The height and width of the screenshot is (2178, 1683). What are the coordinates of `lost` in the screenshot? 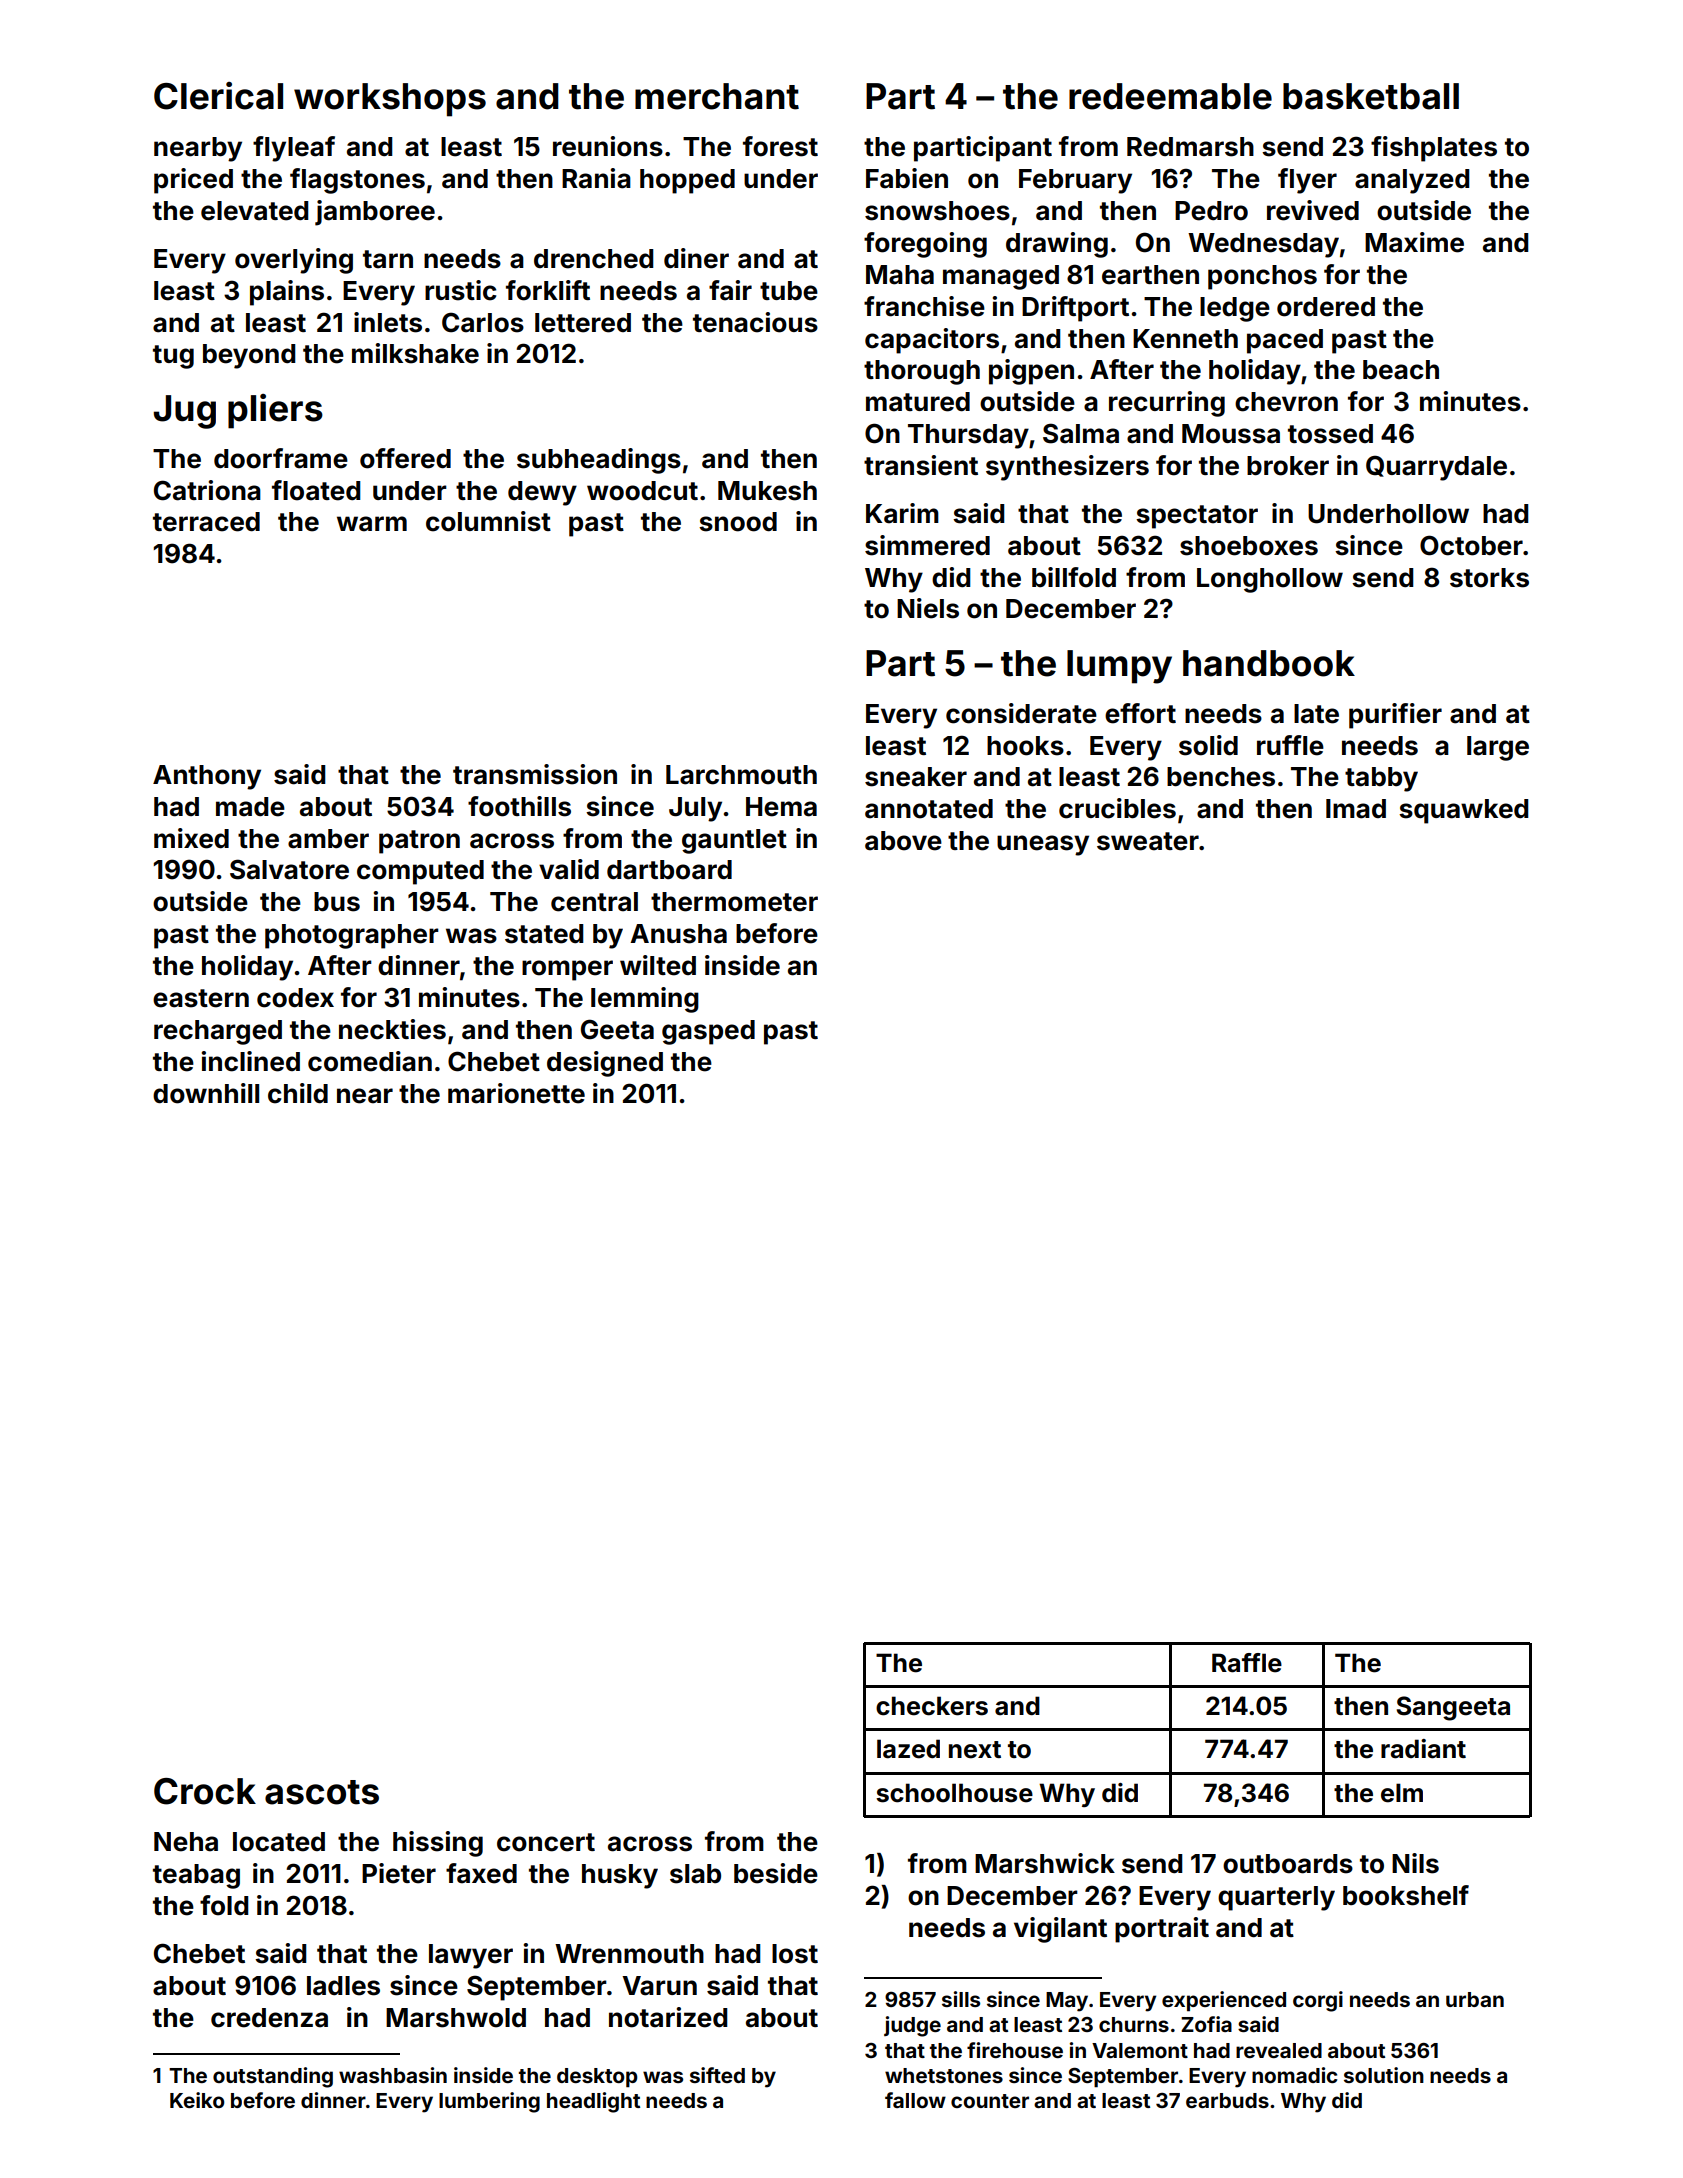 It's located at (795, 1954).
